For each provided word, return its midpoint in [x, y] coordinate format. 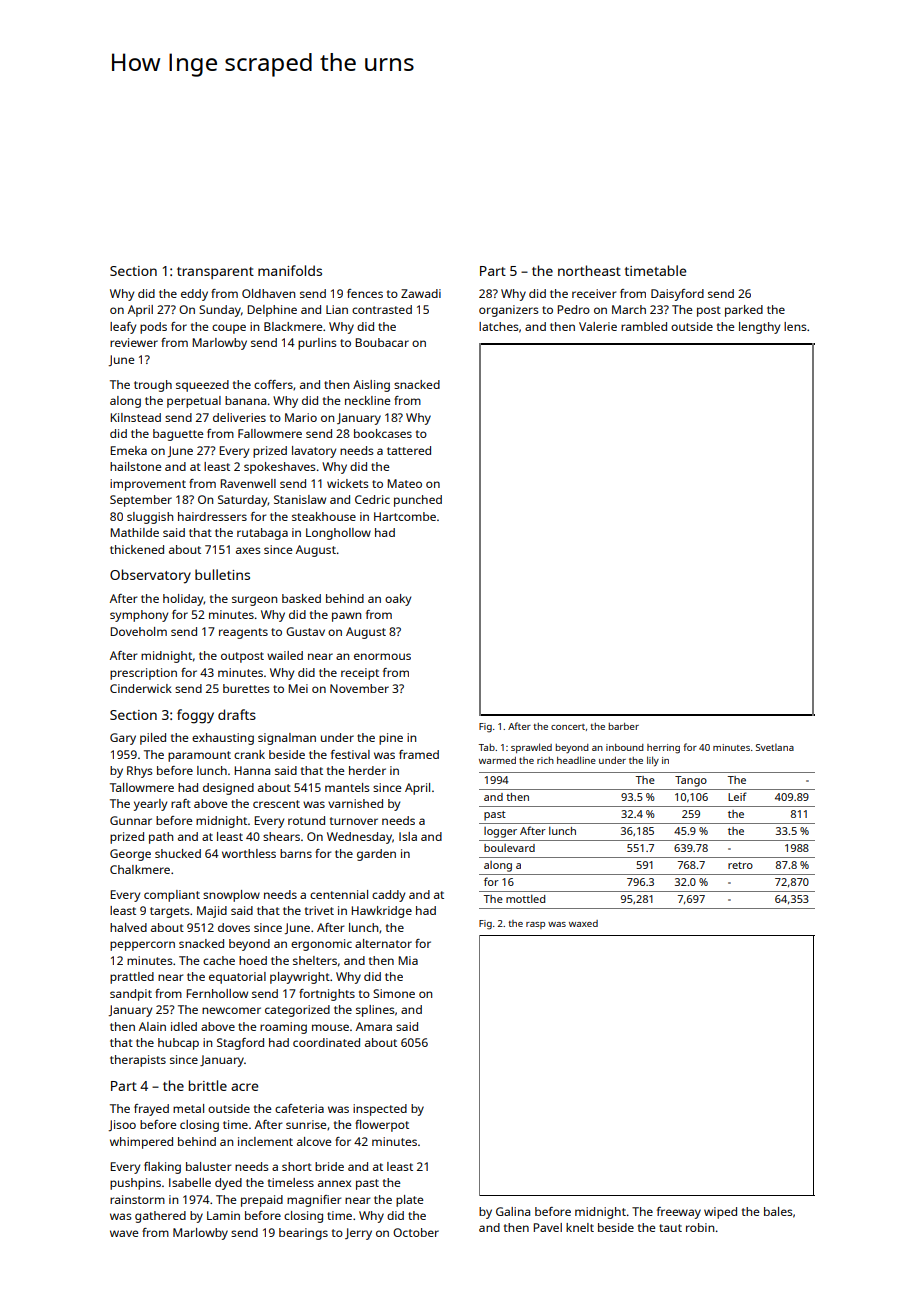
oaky [398, 600]
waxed [583, 923]
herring [663, 749]
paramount [199, 756]
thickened [137, 549]
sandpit [131, 995]
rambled [644, 326]
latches [499, 326]
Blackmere [293, 326]
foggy [195, 716]
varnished [355, 803]
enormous [382, 656]
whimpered [141, 1143]
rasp [535, 925]
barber [623, 726]
